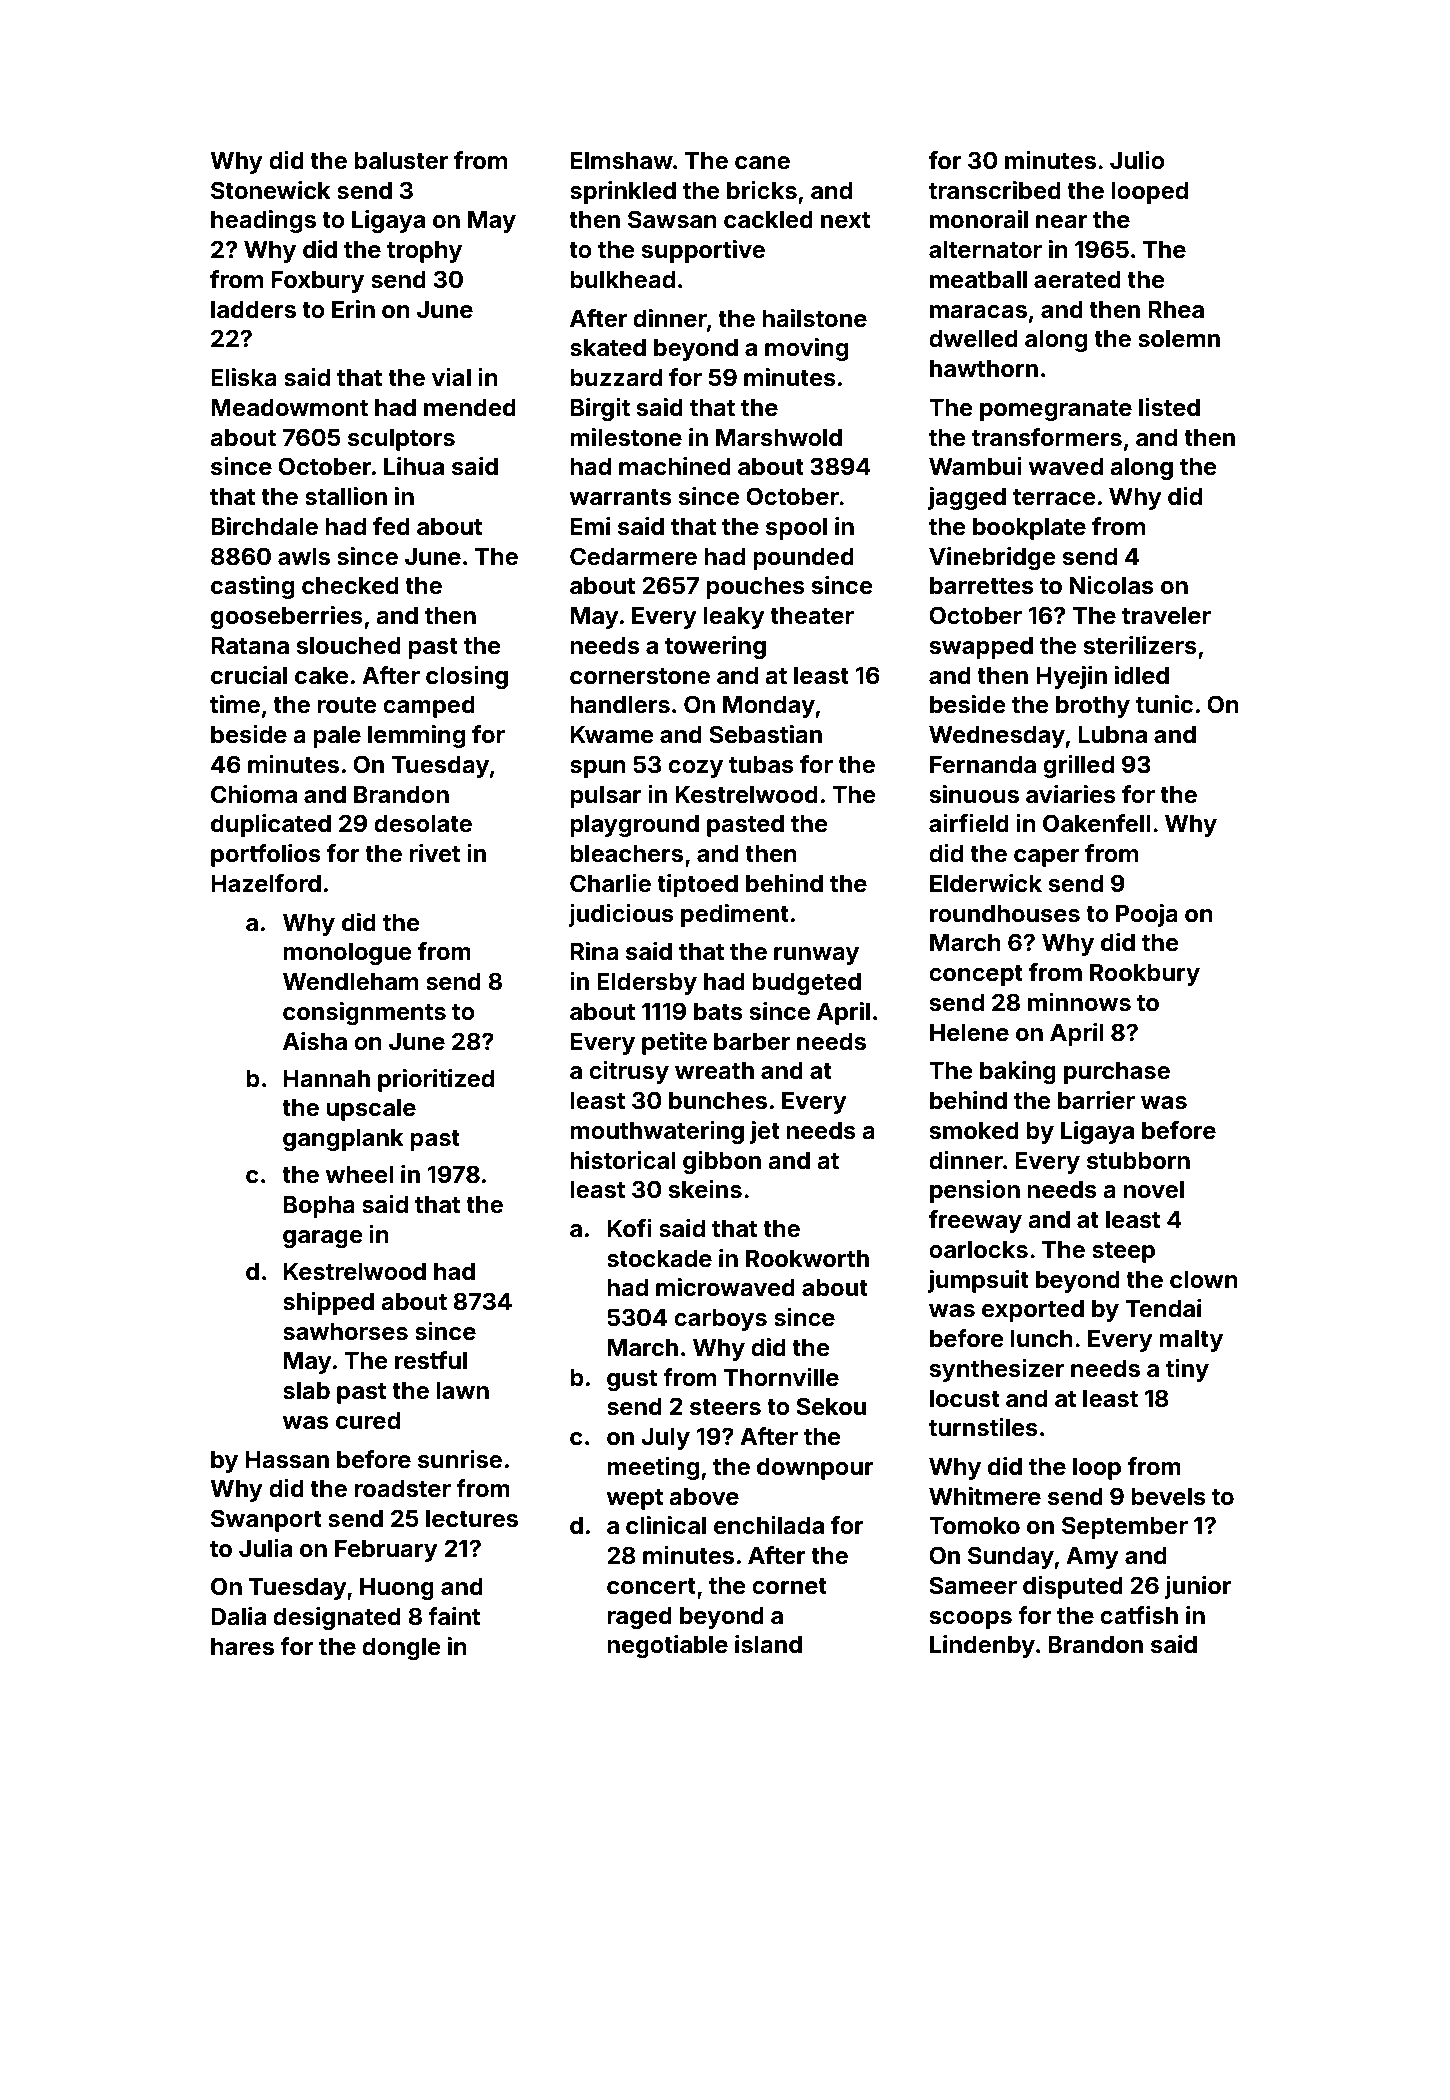  I want to click on baluster, so click(401, 161).
